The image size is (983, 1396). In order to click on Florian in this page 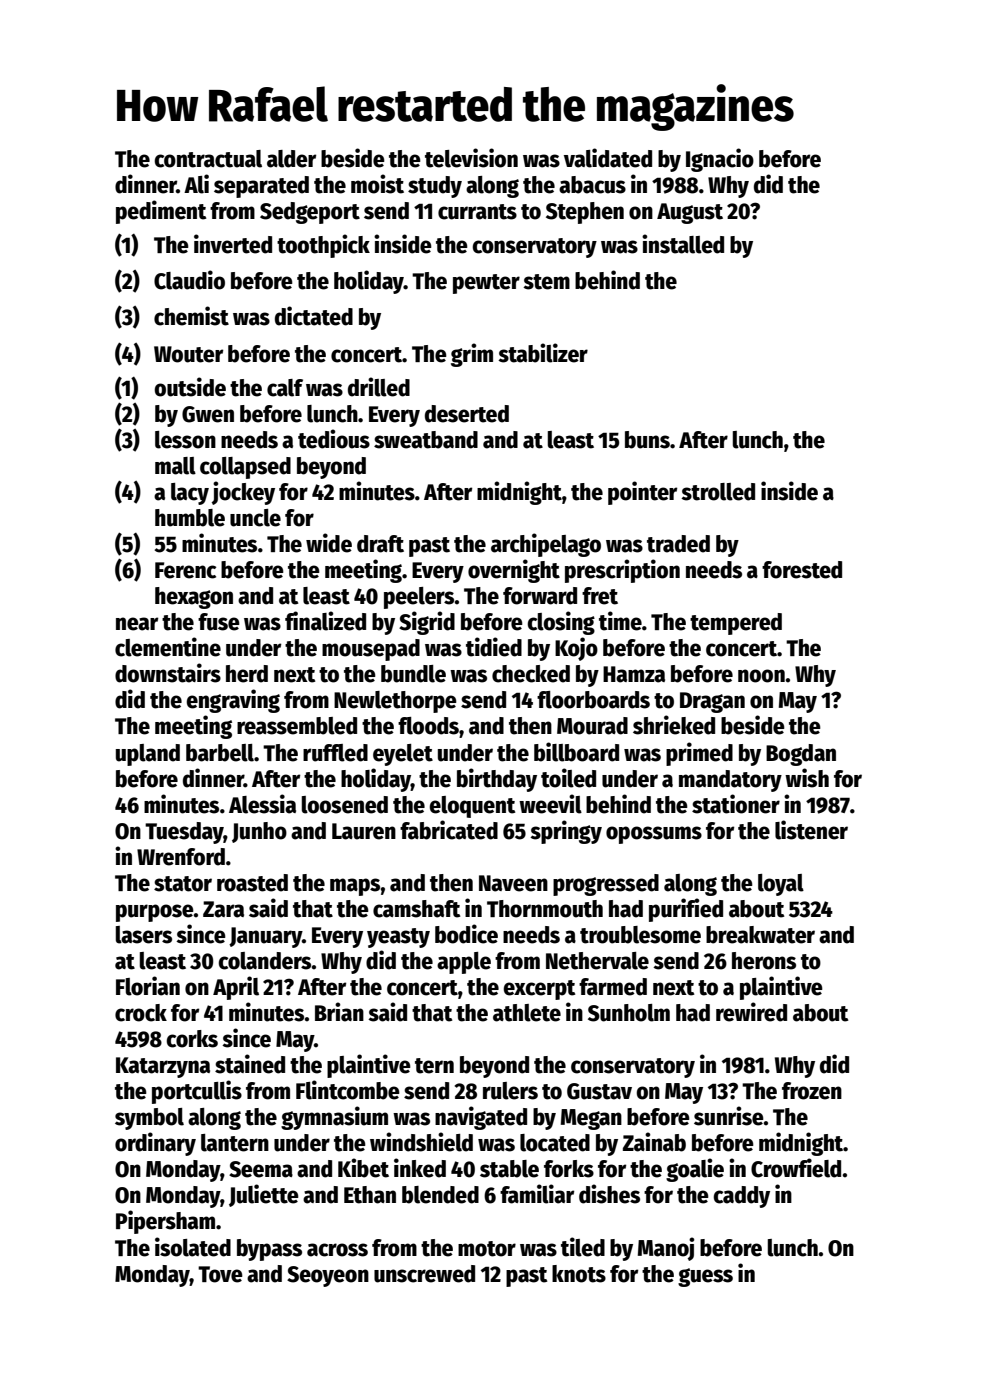, I will do `click(148, 986)`.
